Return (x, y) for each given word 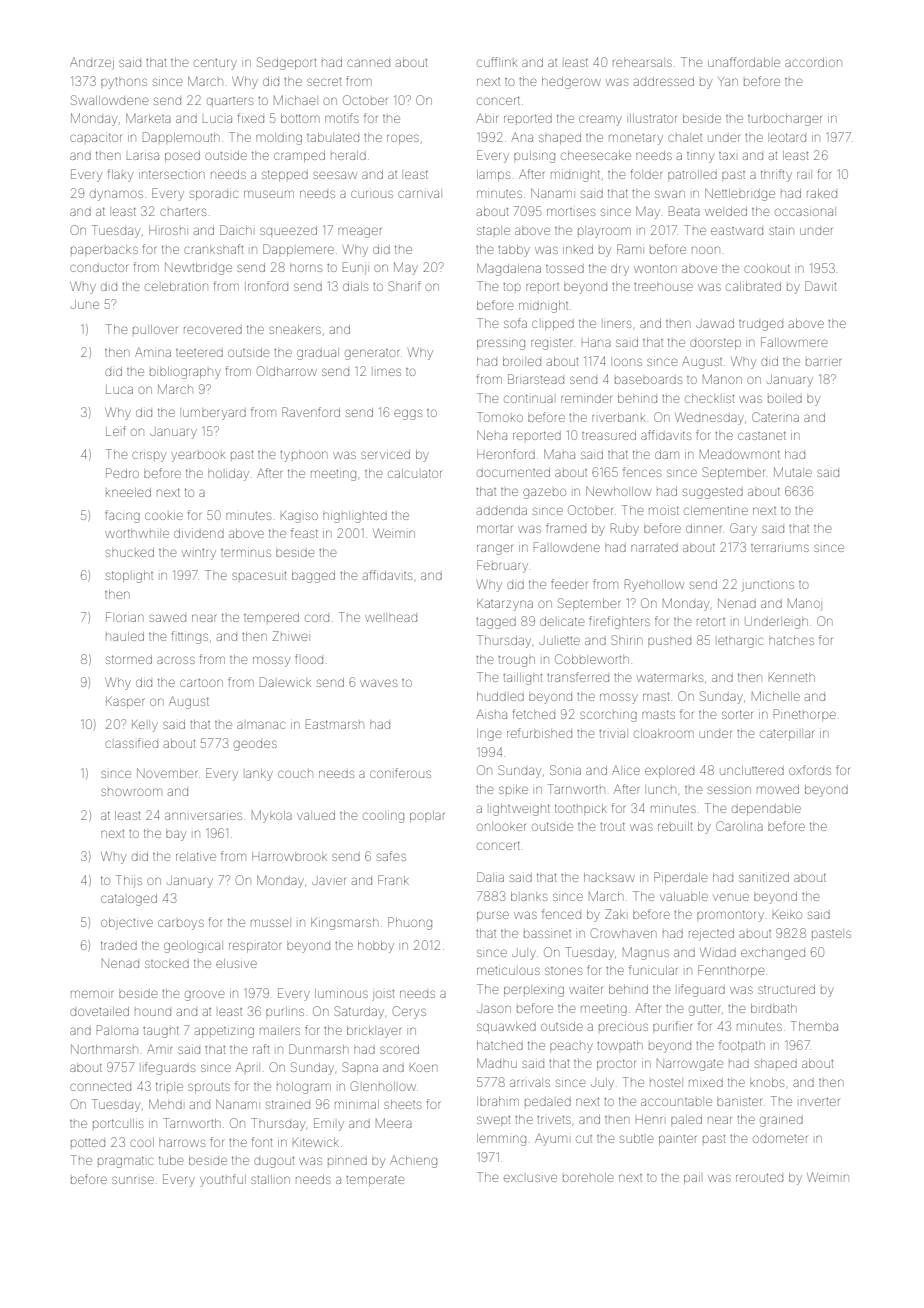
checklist (709, 398)
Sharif (404, 286)
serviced (385, 454)
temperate (375, 1180)
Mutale (793, 472)
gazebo (544, 493)
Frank (393, 880)
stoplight (129, 577)
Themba (814, 1026)
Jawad (715, 323)
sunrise (133, 1180)
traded (119, 945)
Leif (116, 431)
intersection (171, 174)
